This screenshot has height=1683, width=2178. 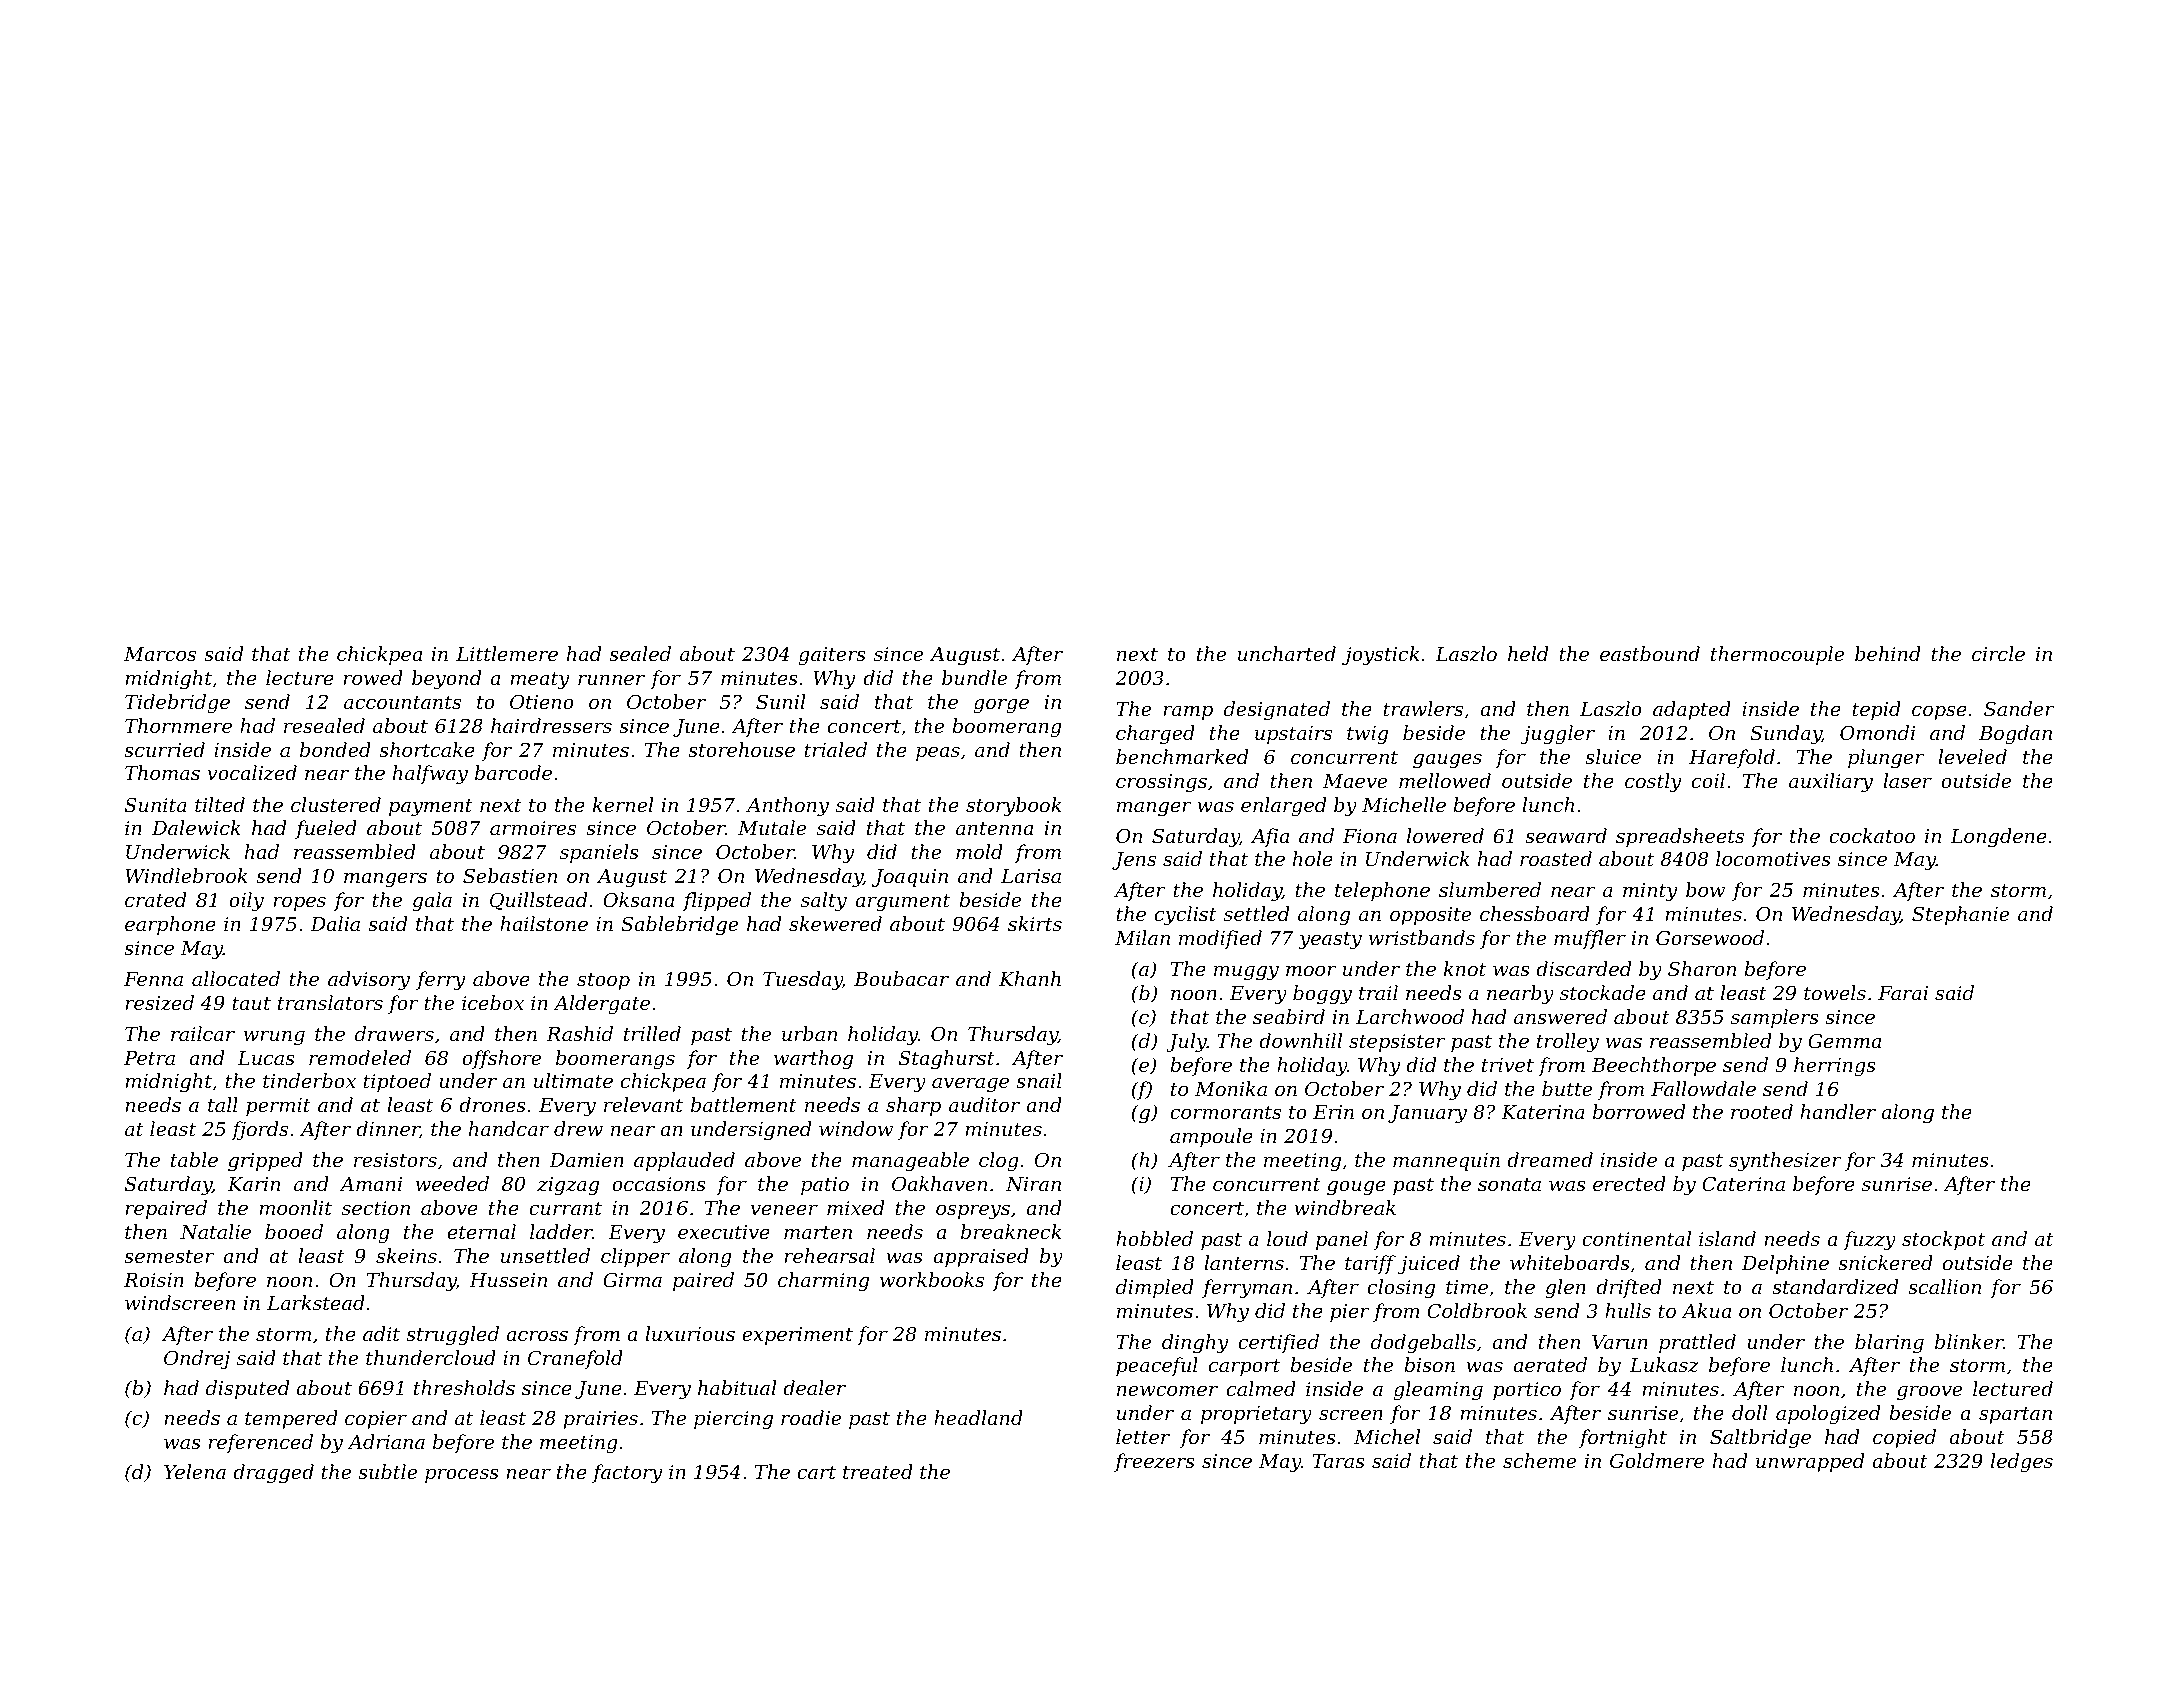 I want to click on Littlemere, so click(x=507, y=653).
